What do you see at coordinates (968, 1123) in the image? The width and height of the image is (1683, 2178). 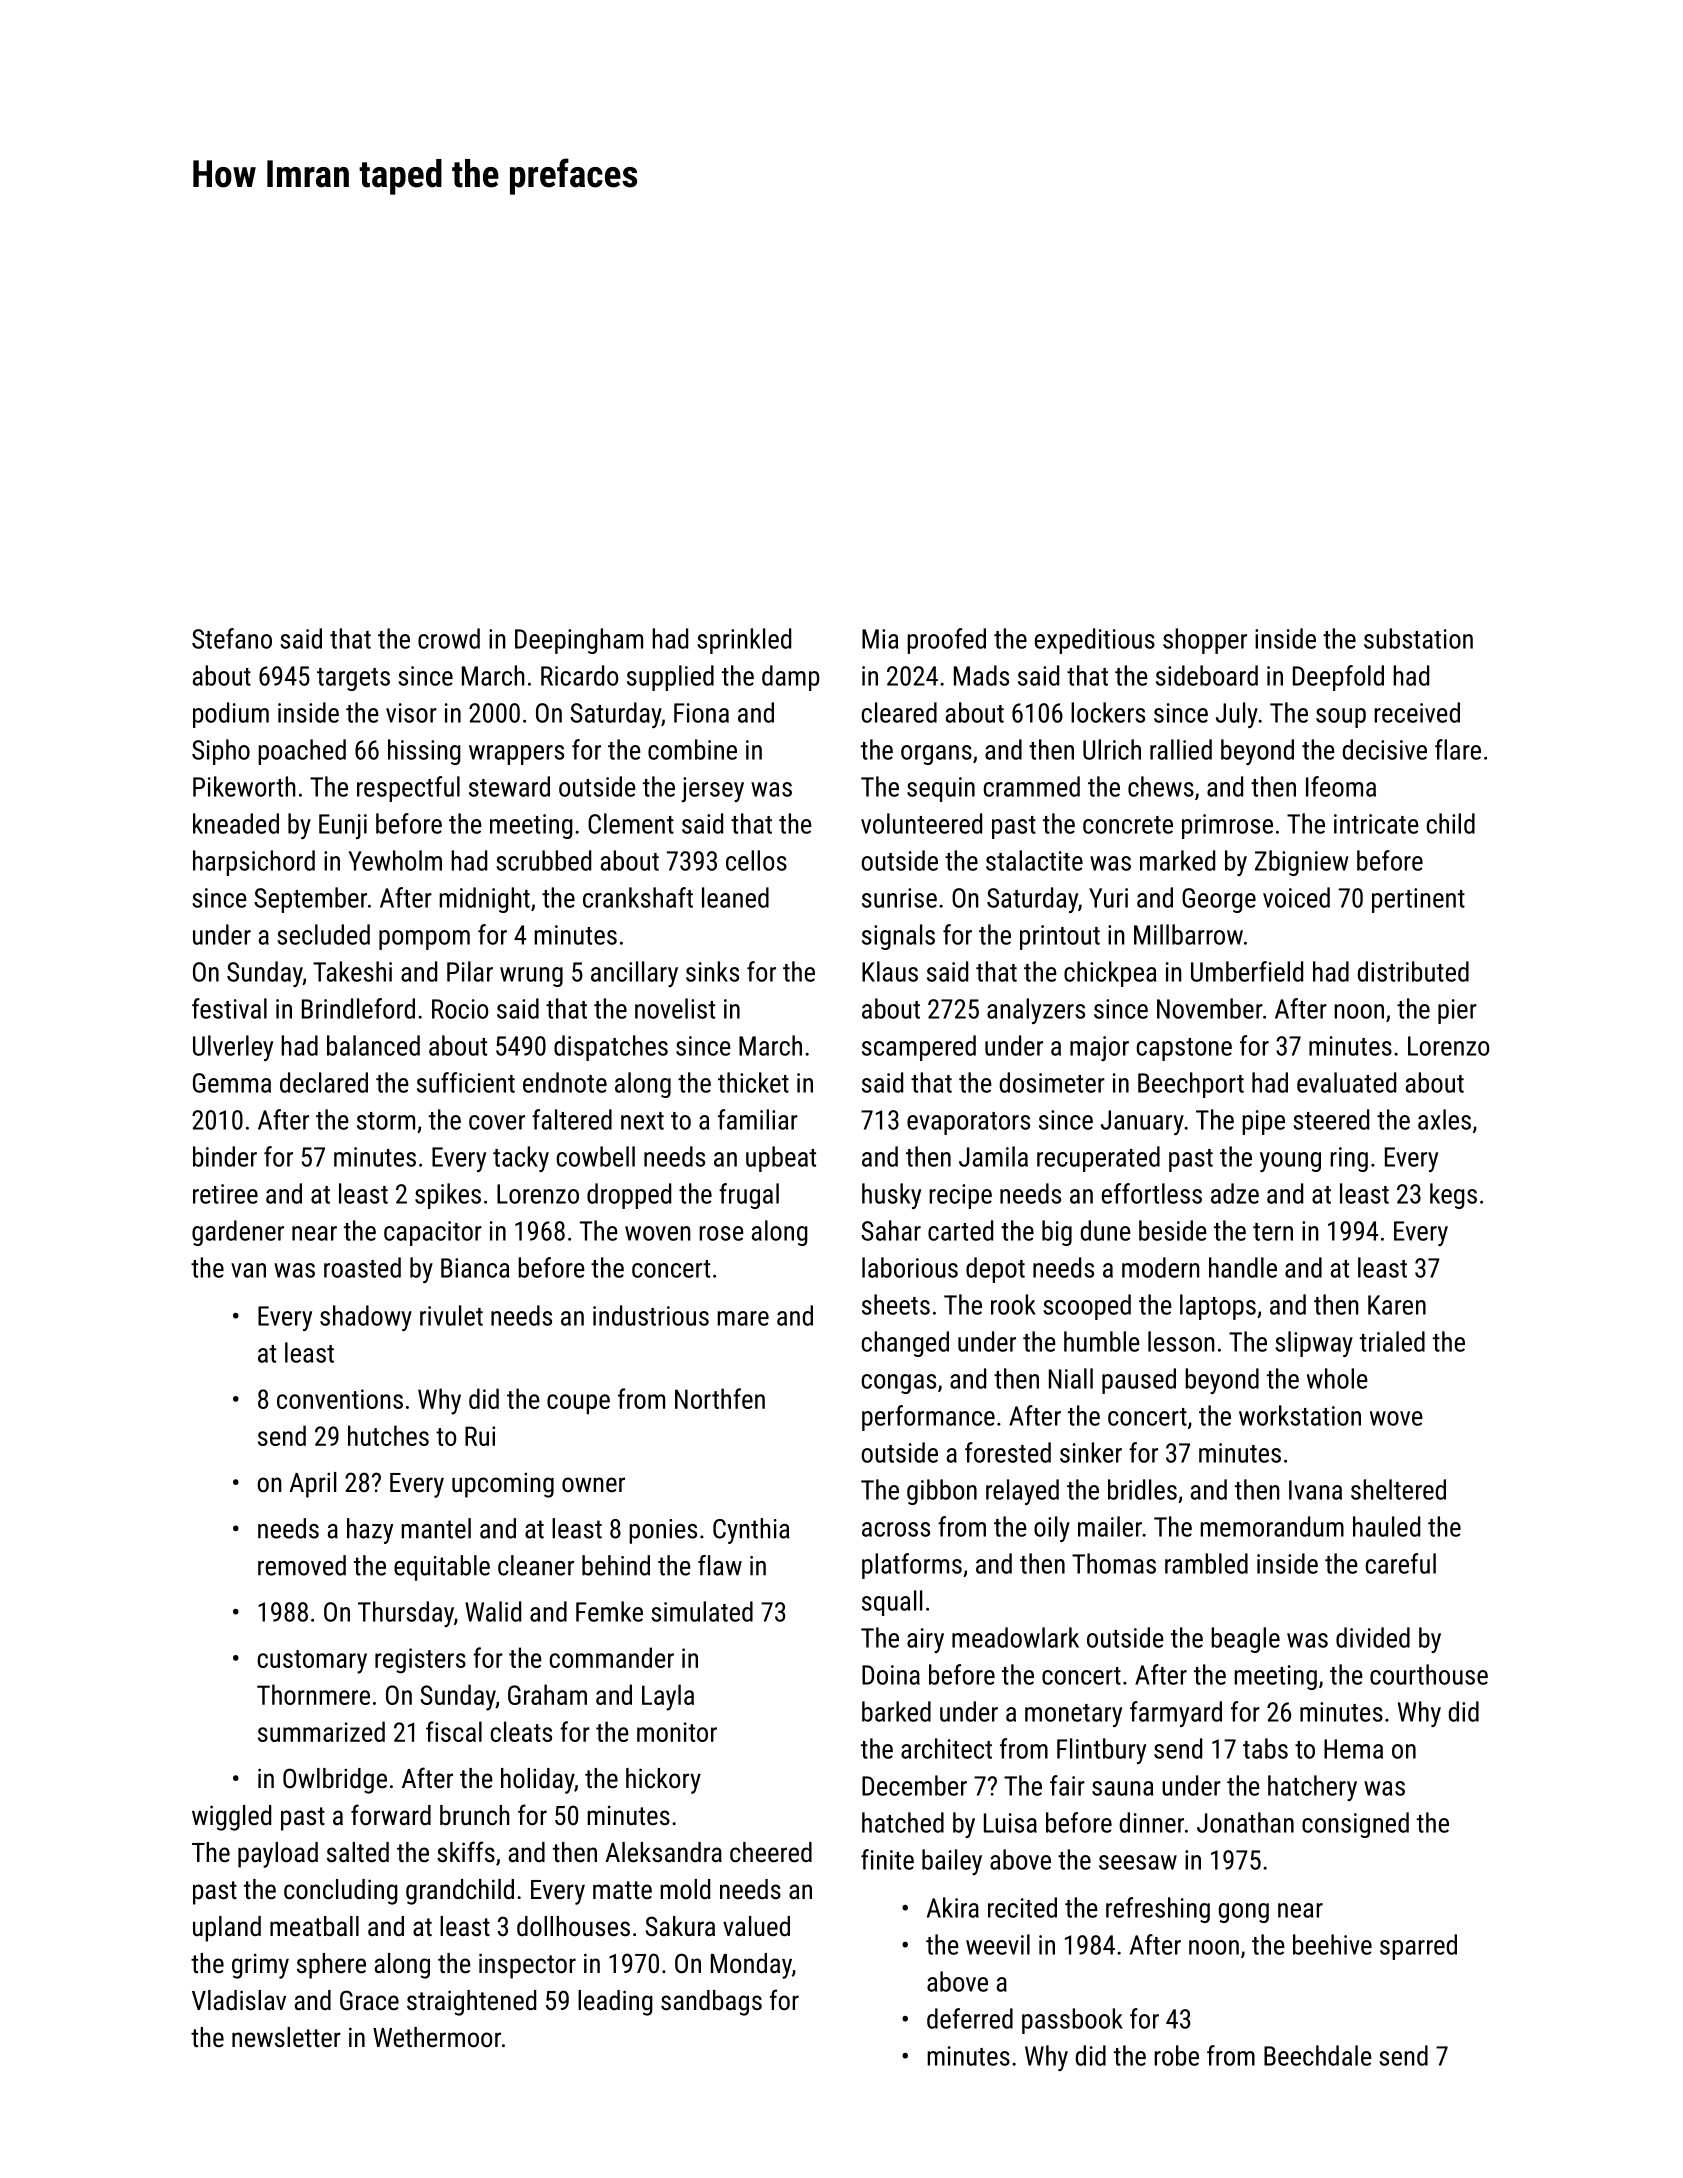 I see `evaporators` at bounding box center [968, 1123].
